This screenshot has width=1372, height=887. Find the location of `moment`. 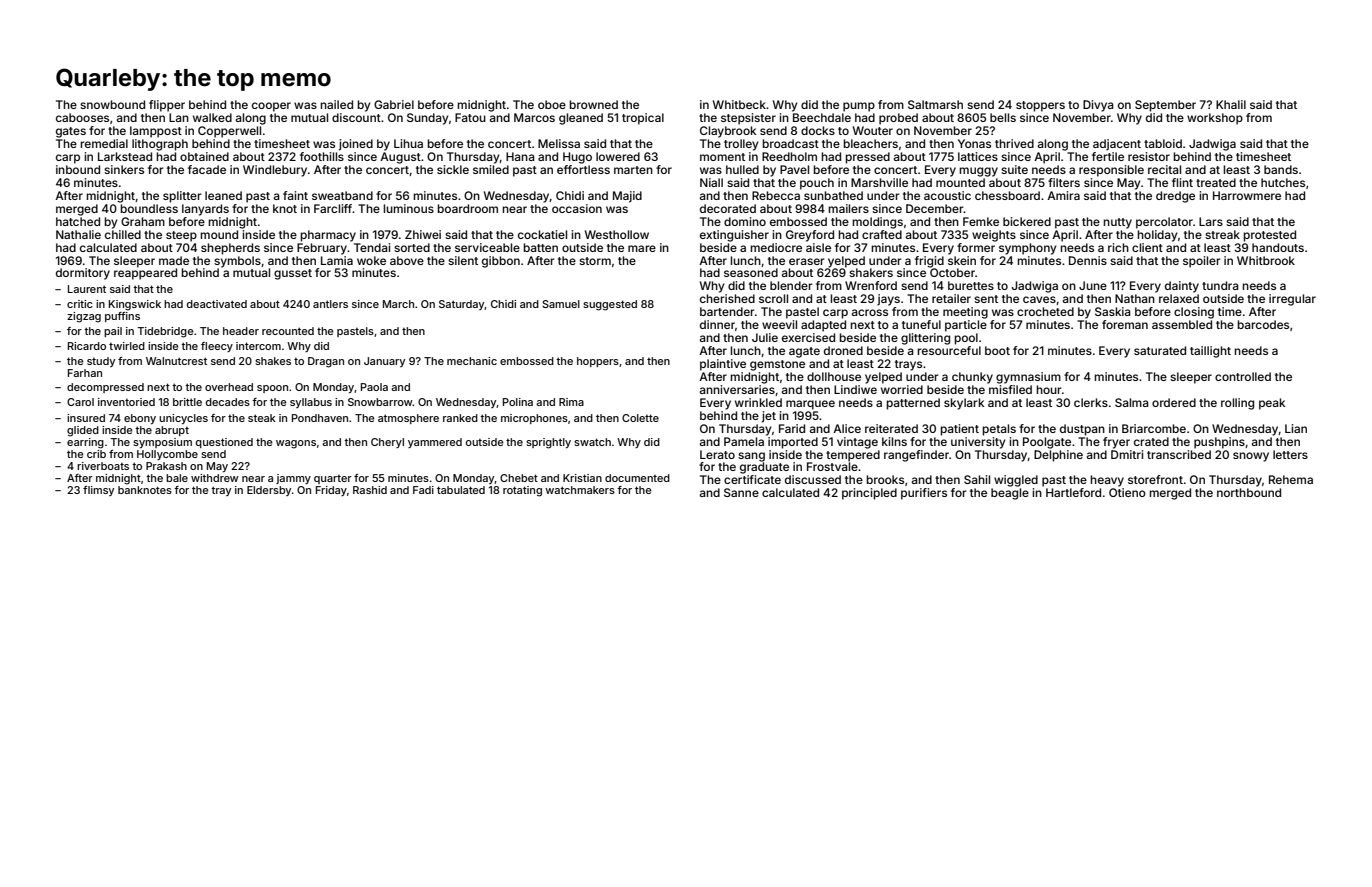

moment is located at coordinates (722, 157).
